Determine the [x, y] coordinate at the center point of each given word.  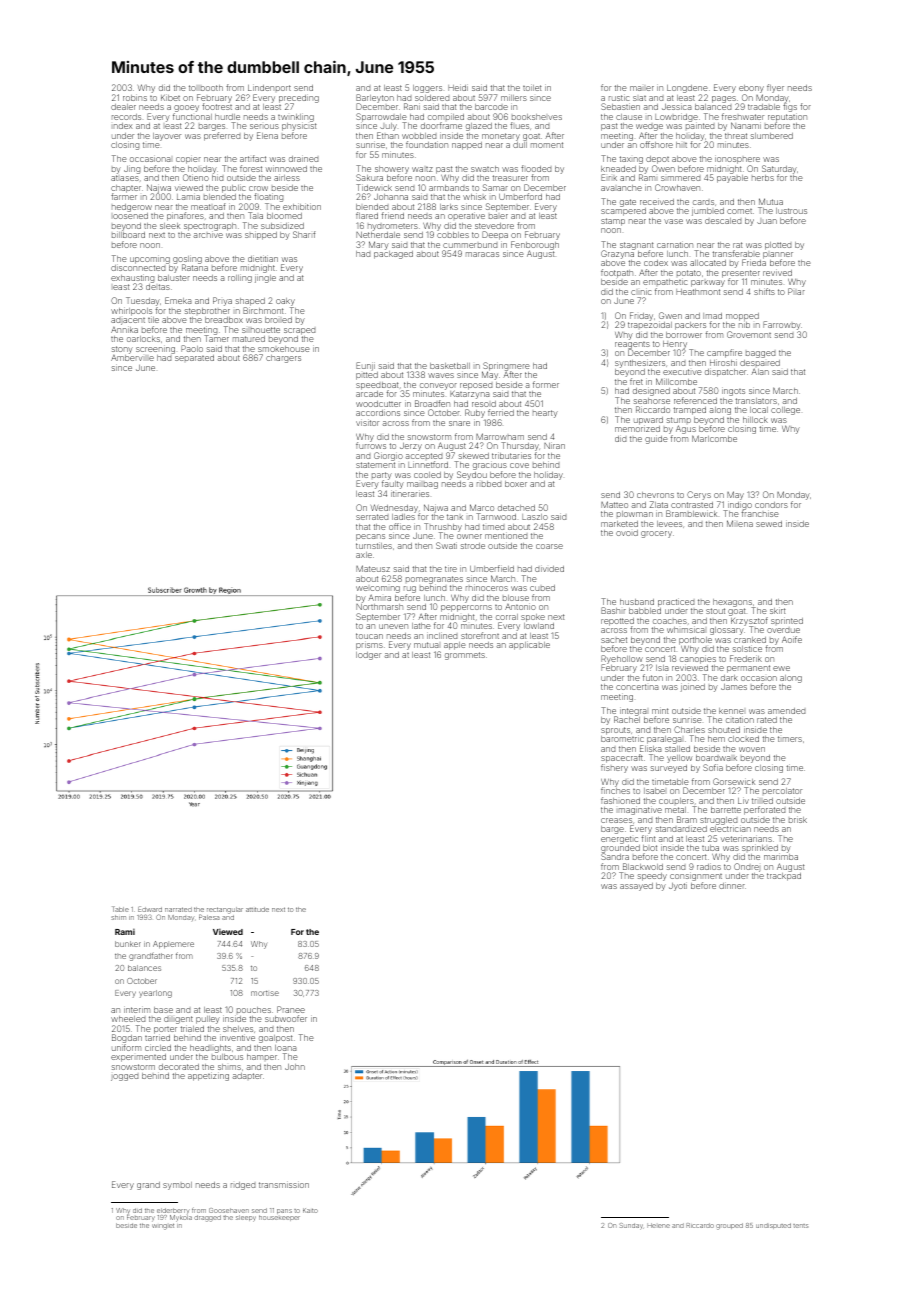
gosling [187, 260]
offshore [656, 144]
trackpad [784, 877]
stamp [613, 222]
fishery [614, 768]
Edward [150, 909]
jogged [124, 1077]
